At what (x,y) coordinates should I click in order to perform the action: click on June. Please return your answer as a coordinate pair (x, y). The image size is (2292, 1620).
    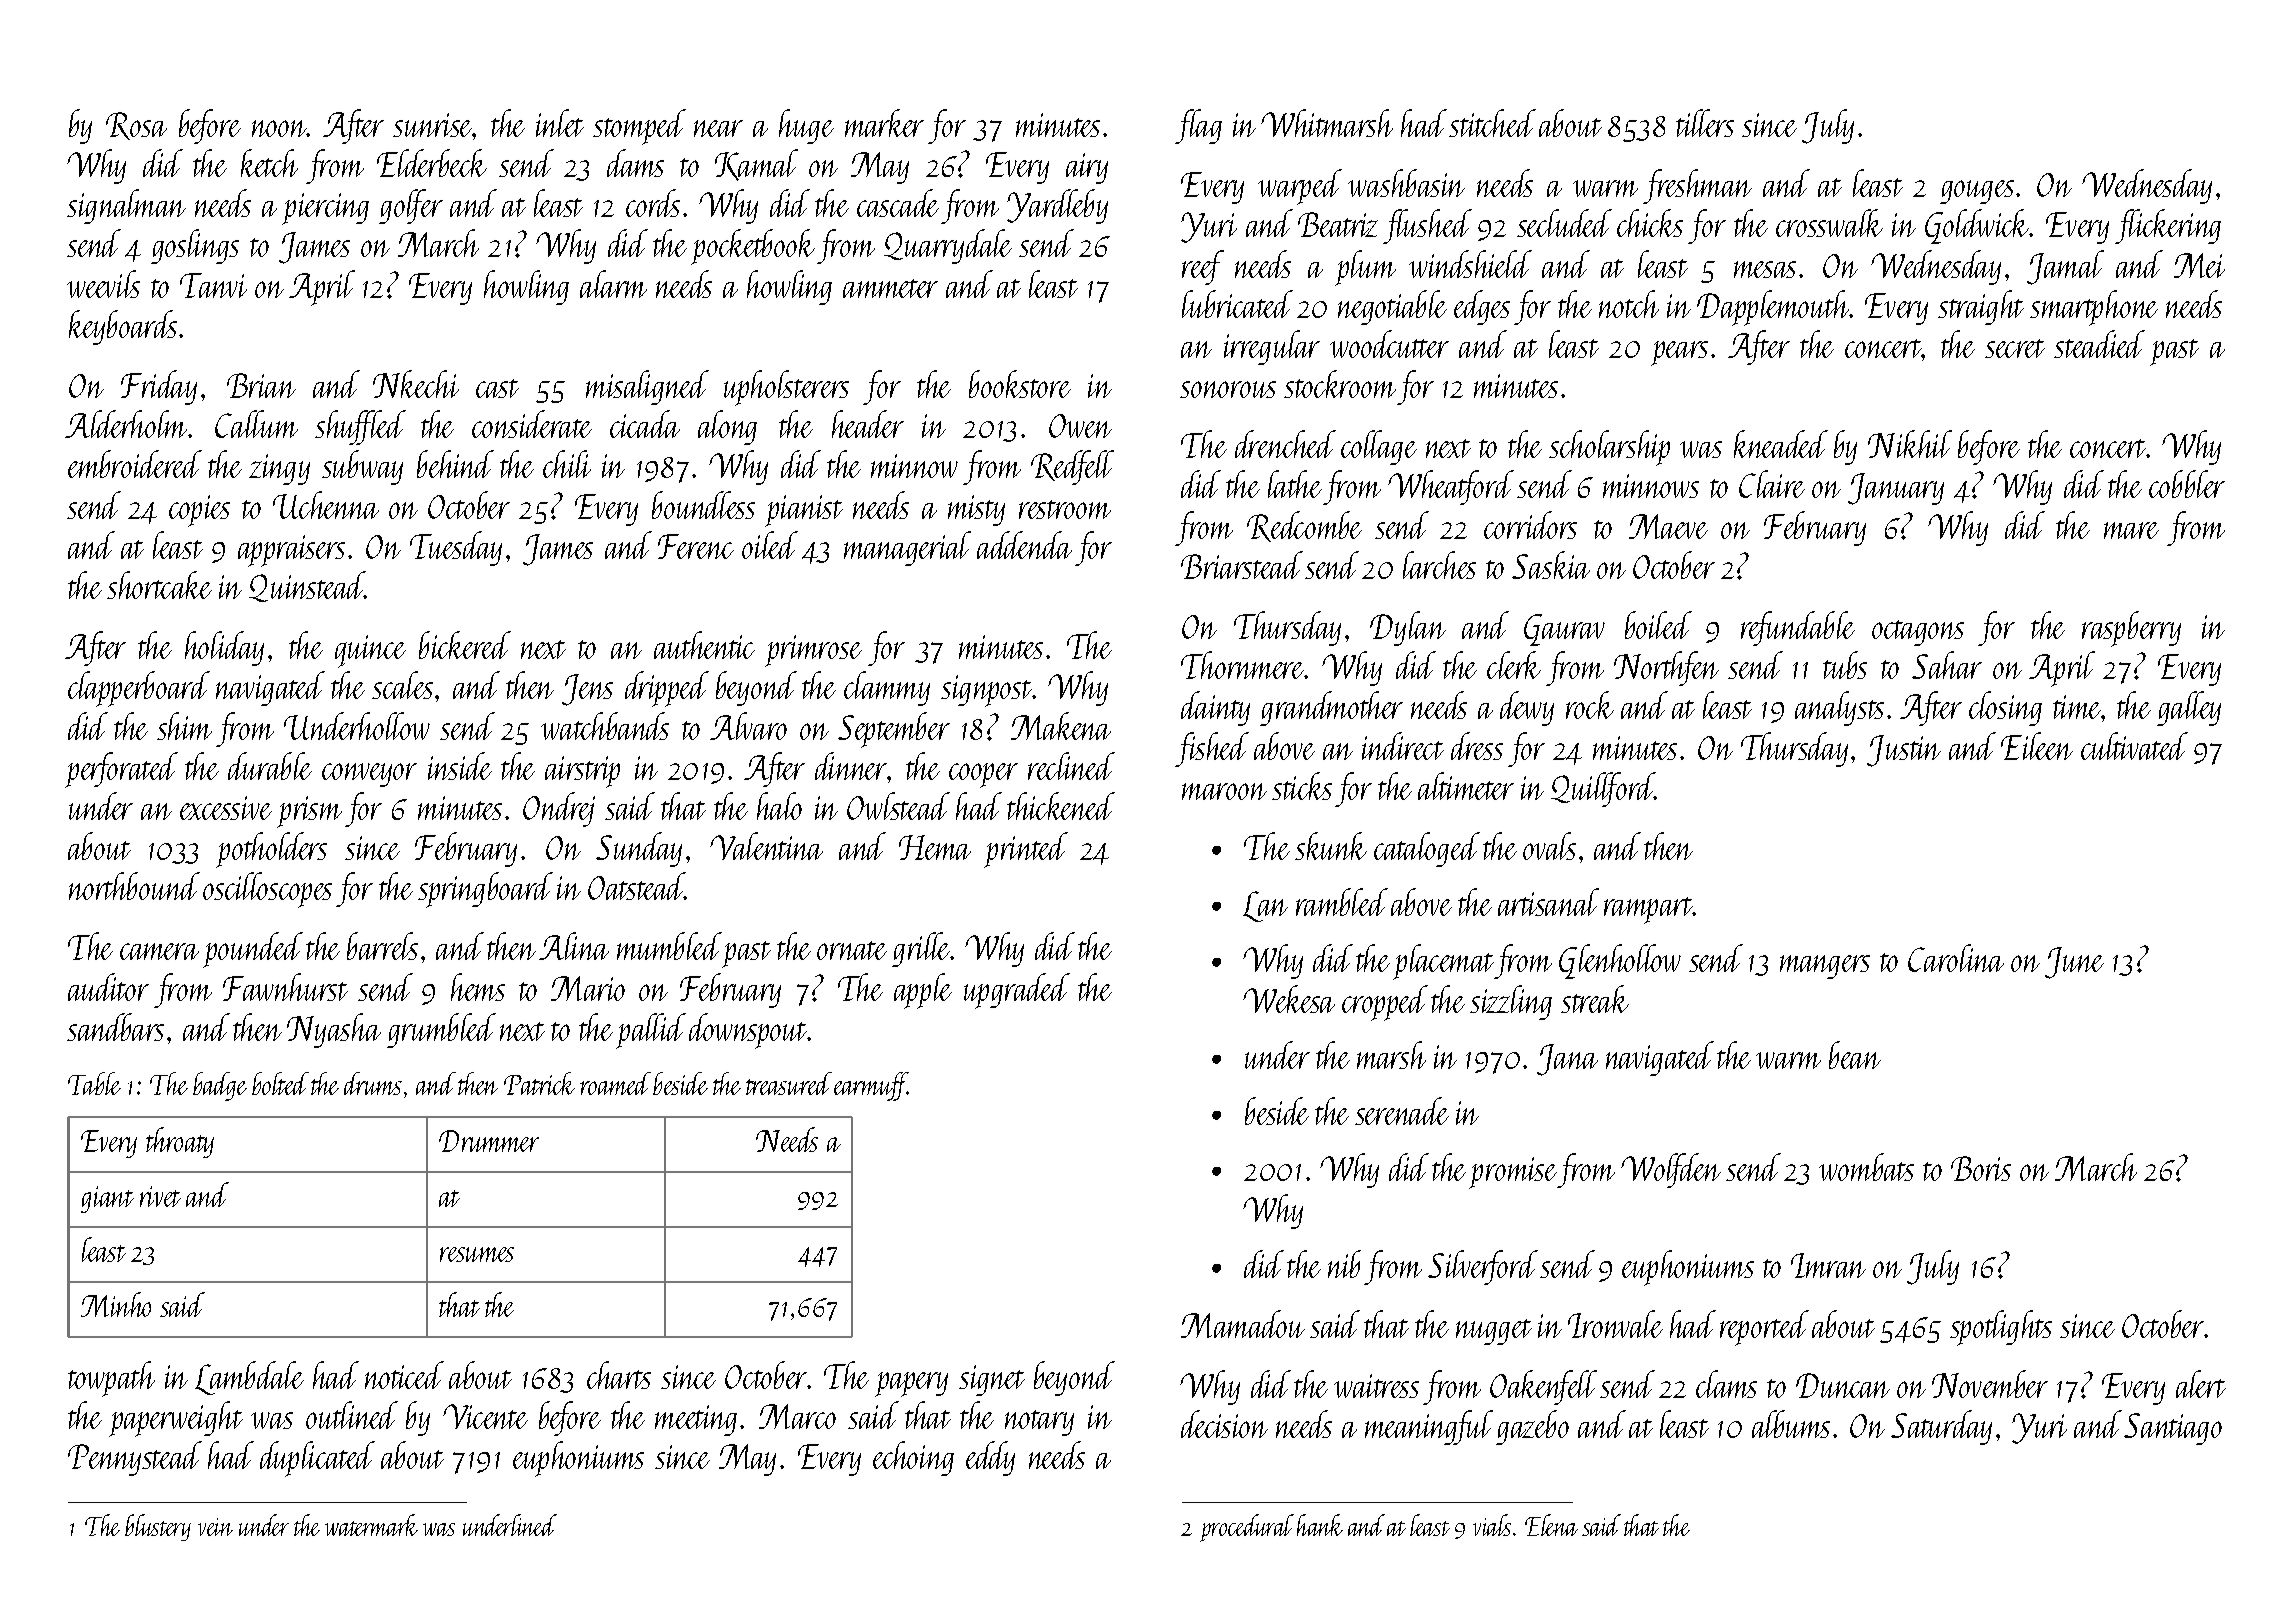
    Looking at the image, I should click on (2074, 963).
